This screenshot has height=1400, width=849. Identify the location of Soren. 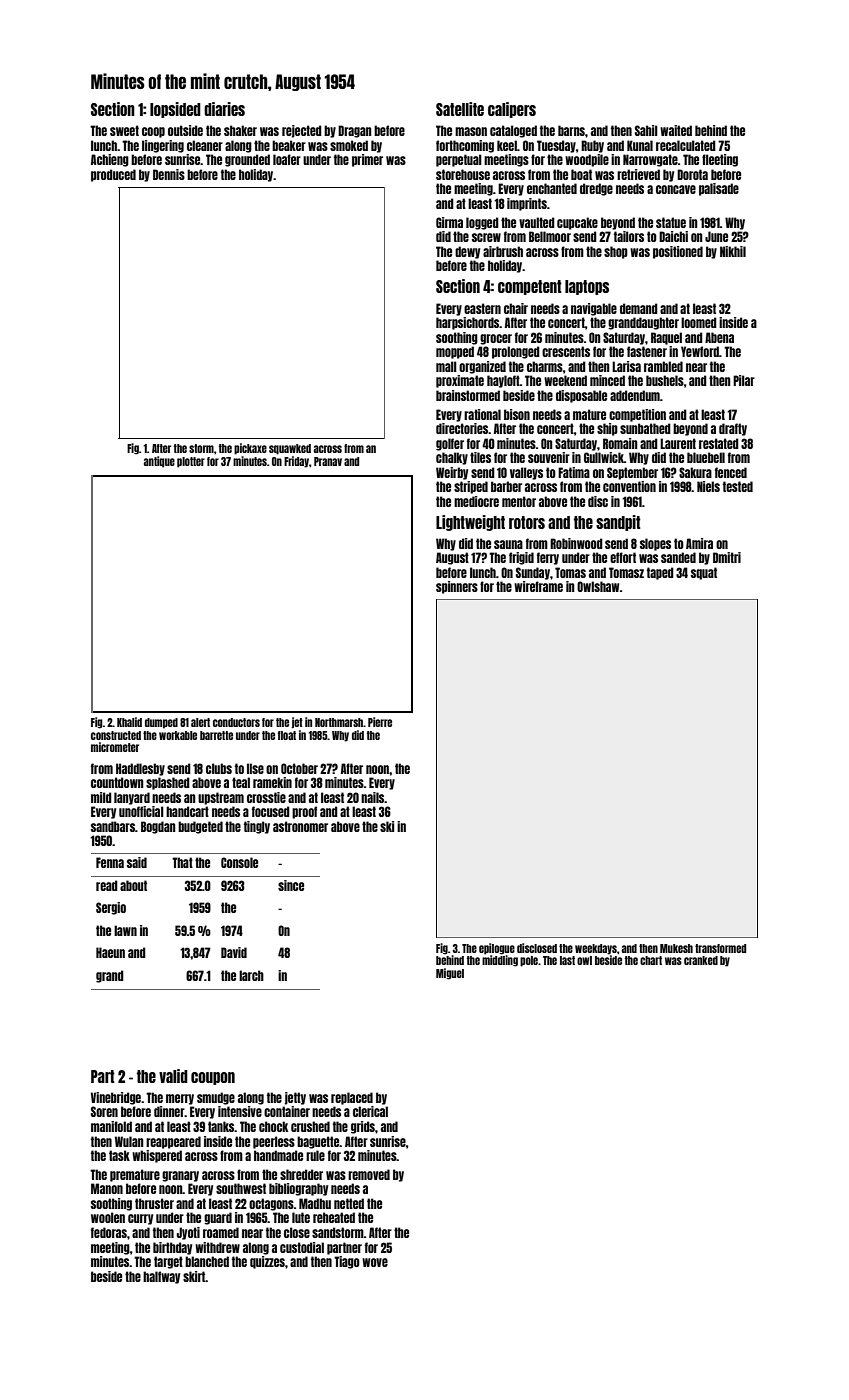
(104, 1111).
